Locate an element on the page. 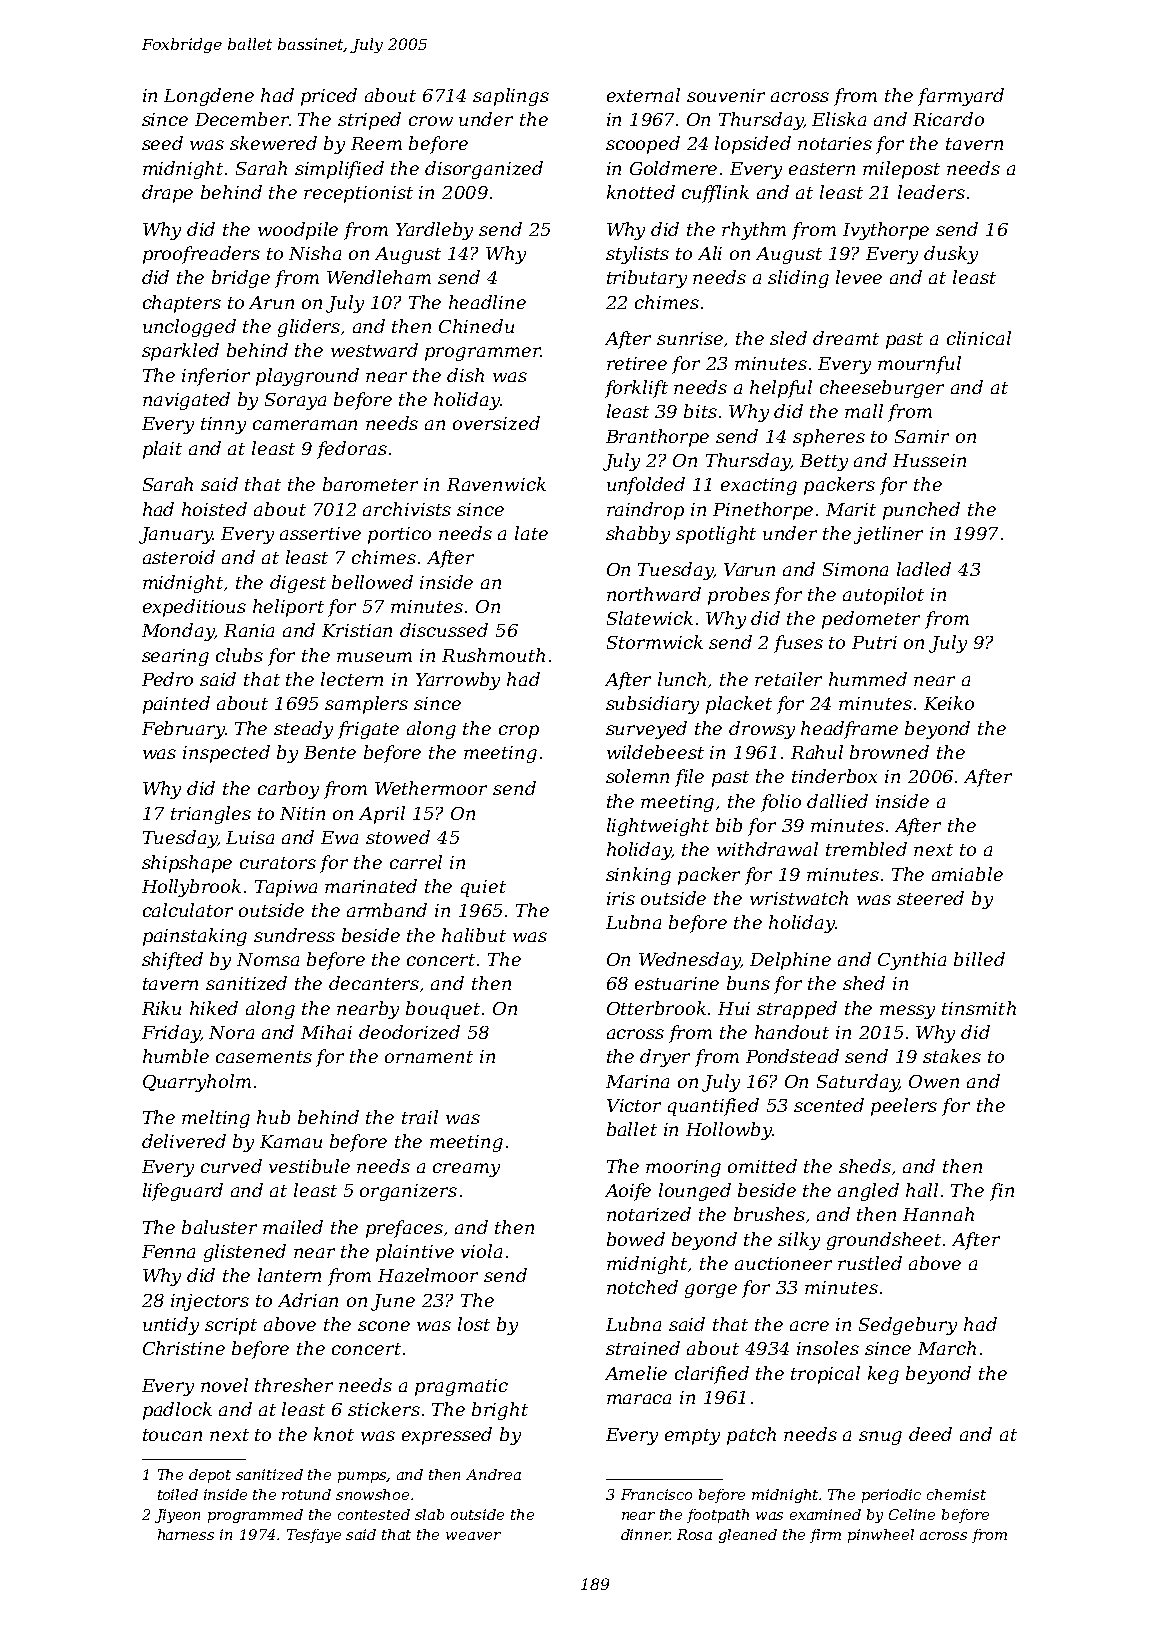 This document has height=1641, width=1160. browned is located at coordinates (889, 752).
